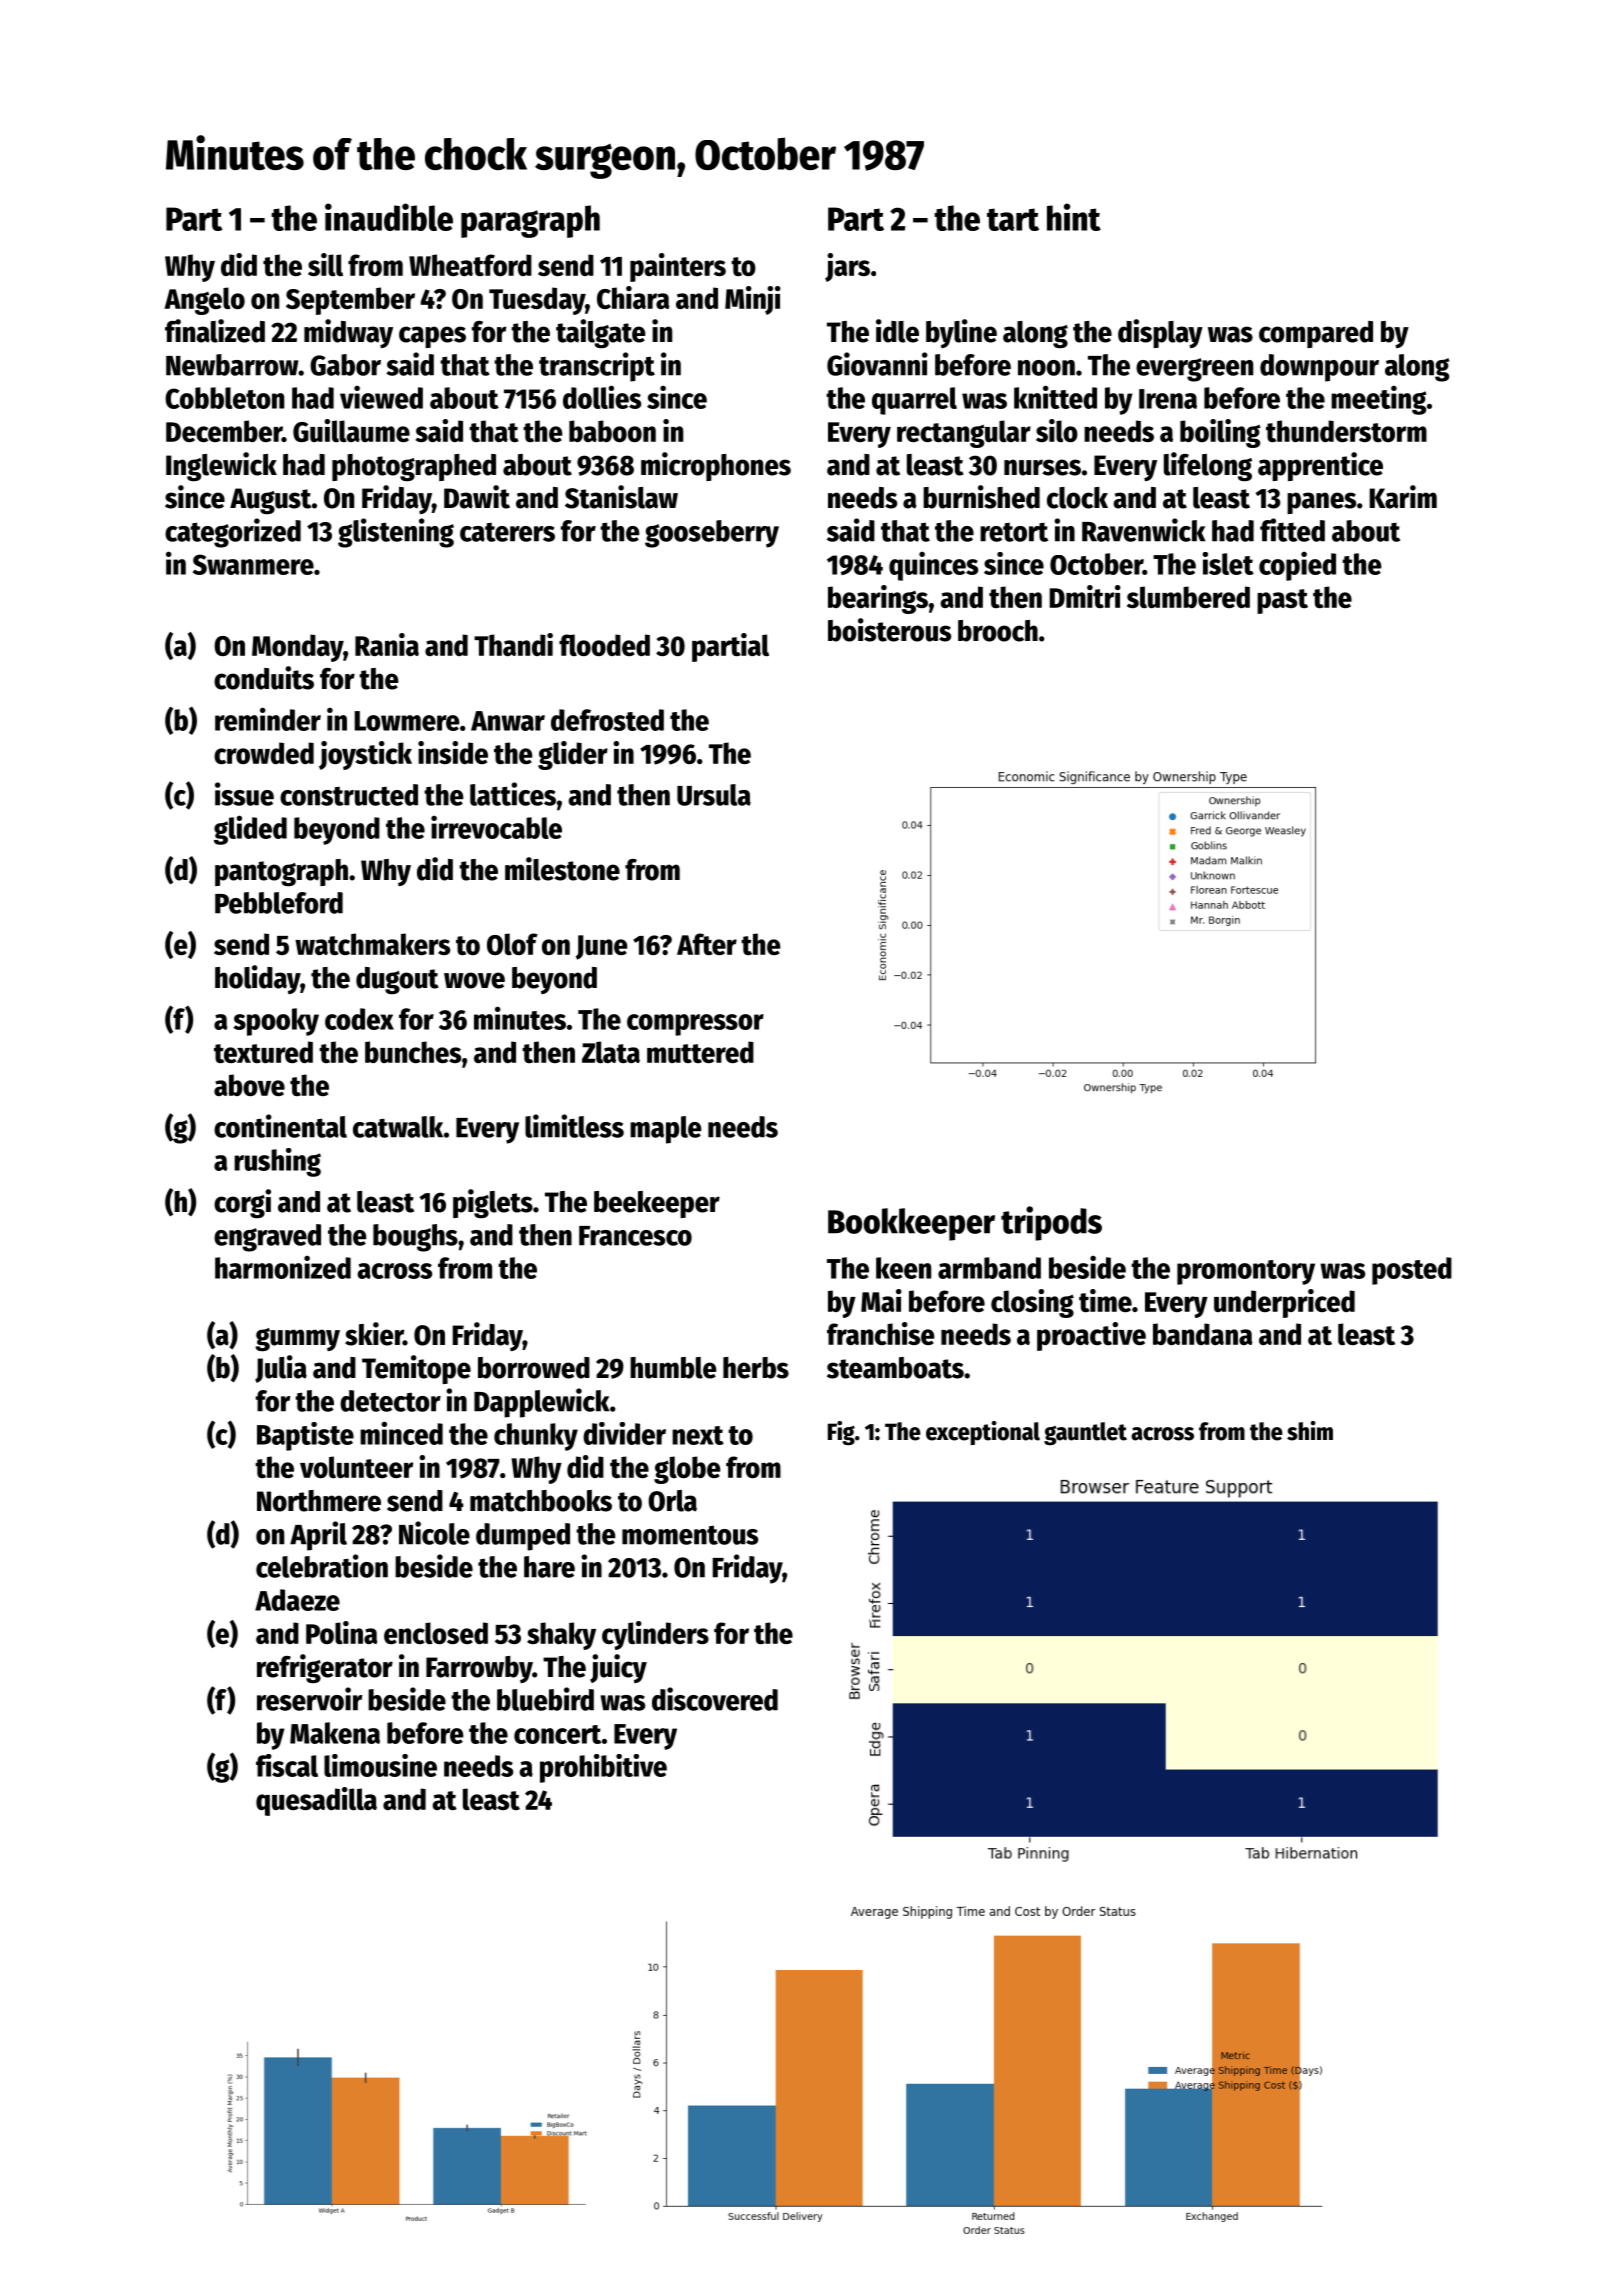  I want to click on tripods, so click(1051, 1223).
